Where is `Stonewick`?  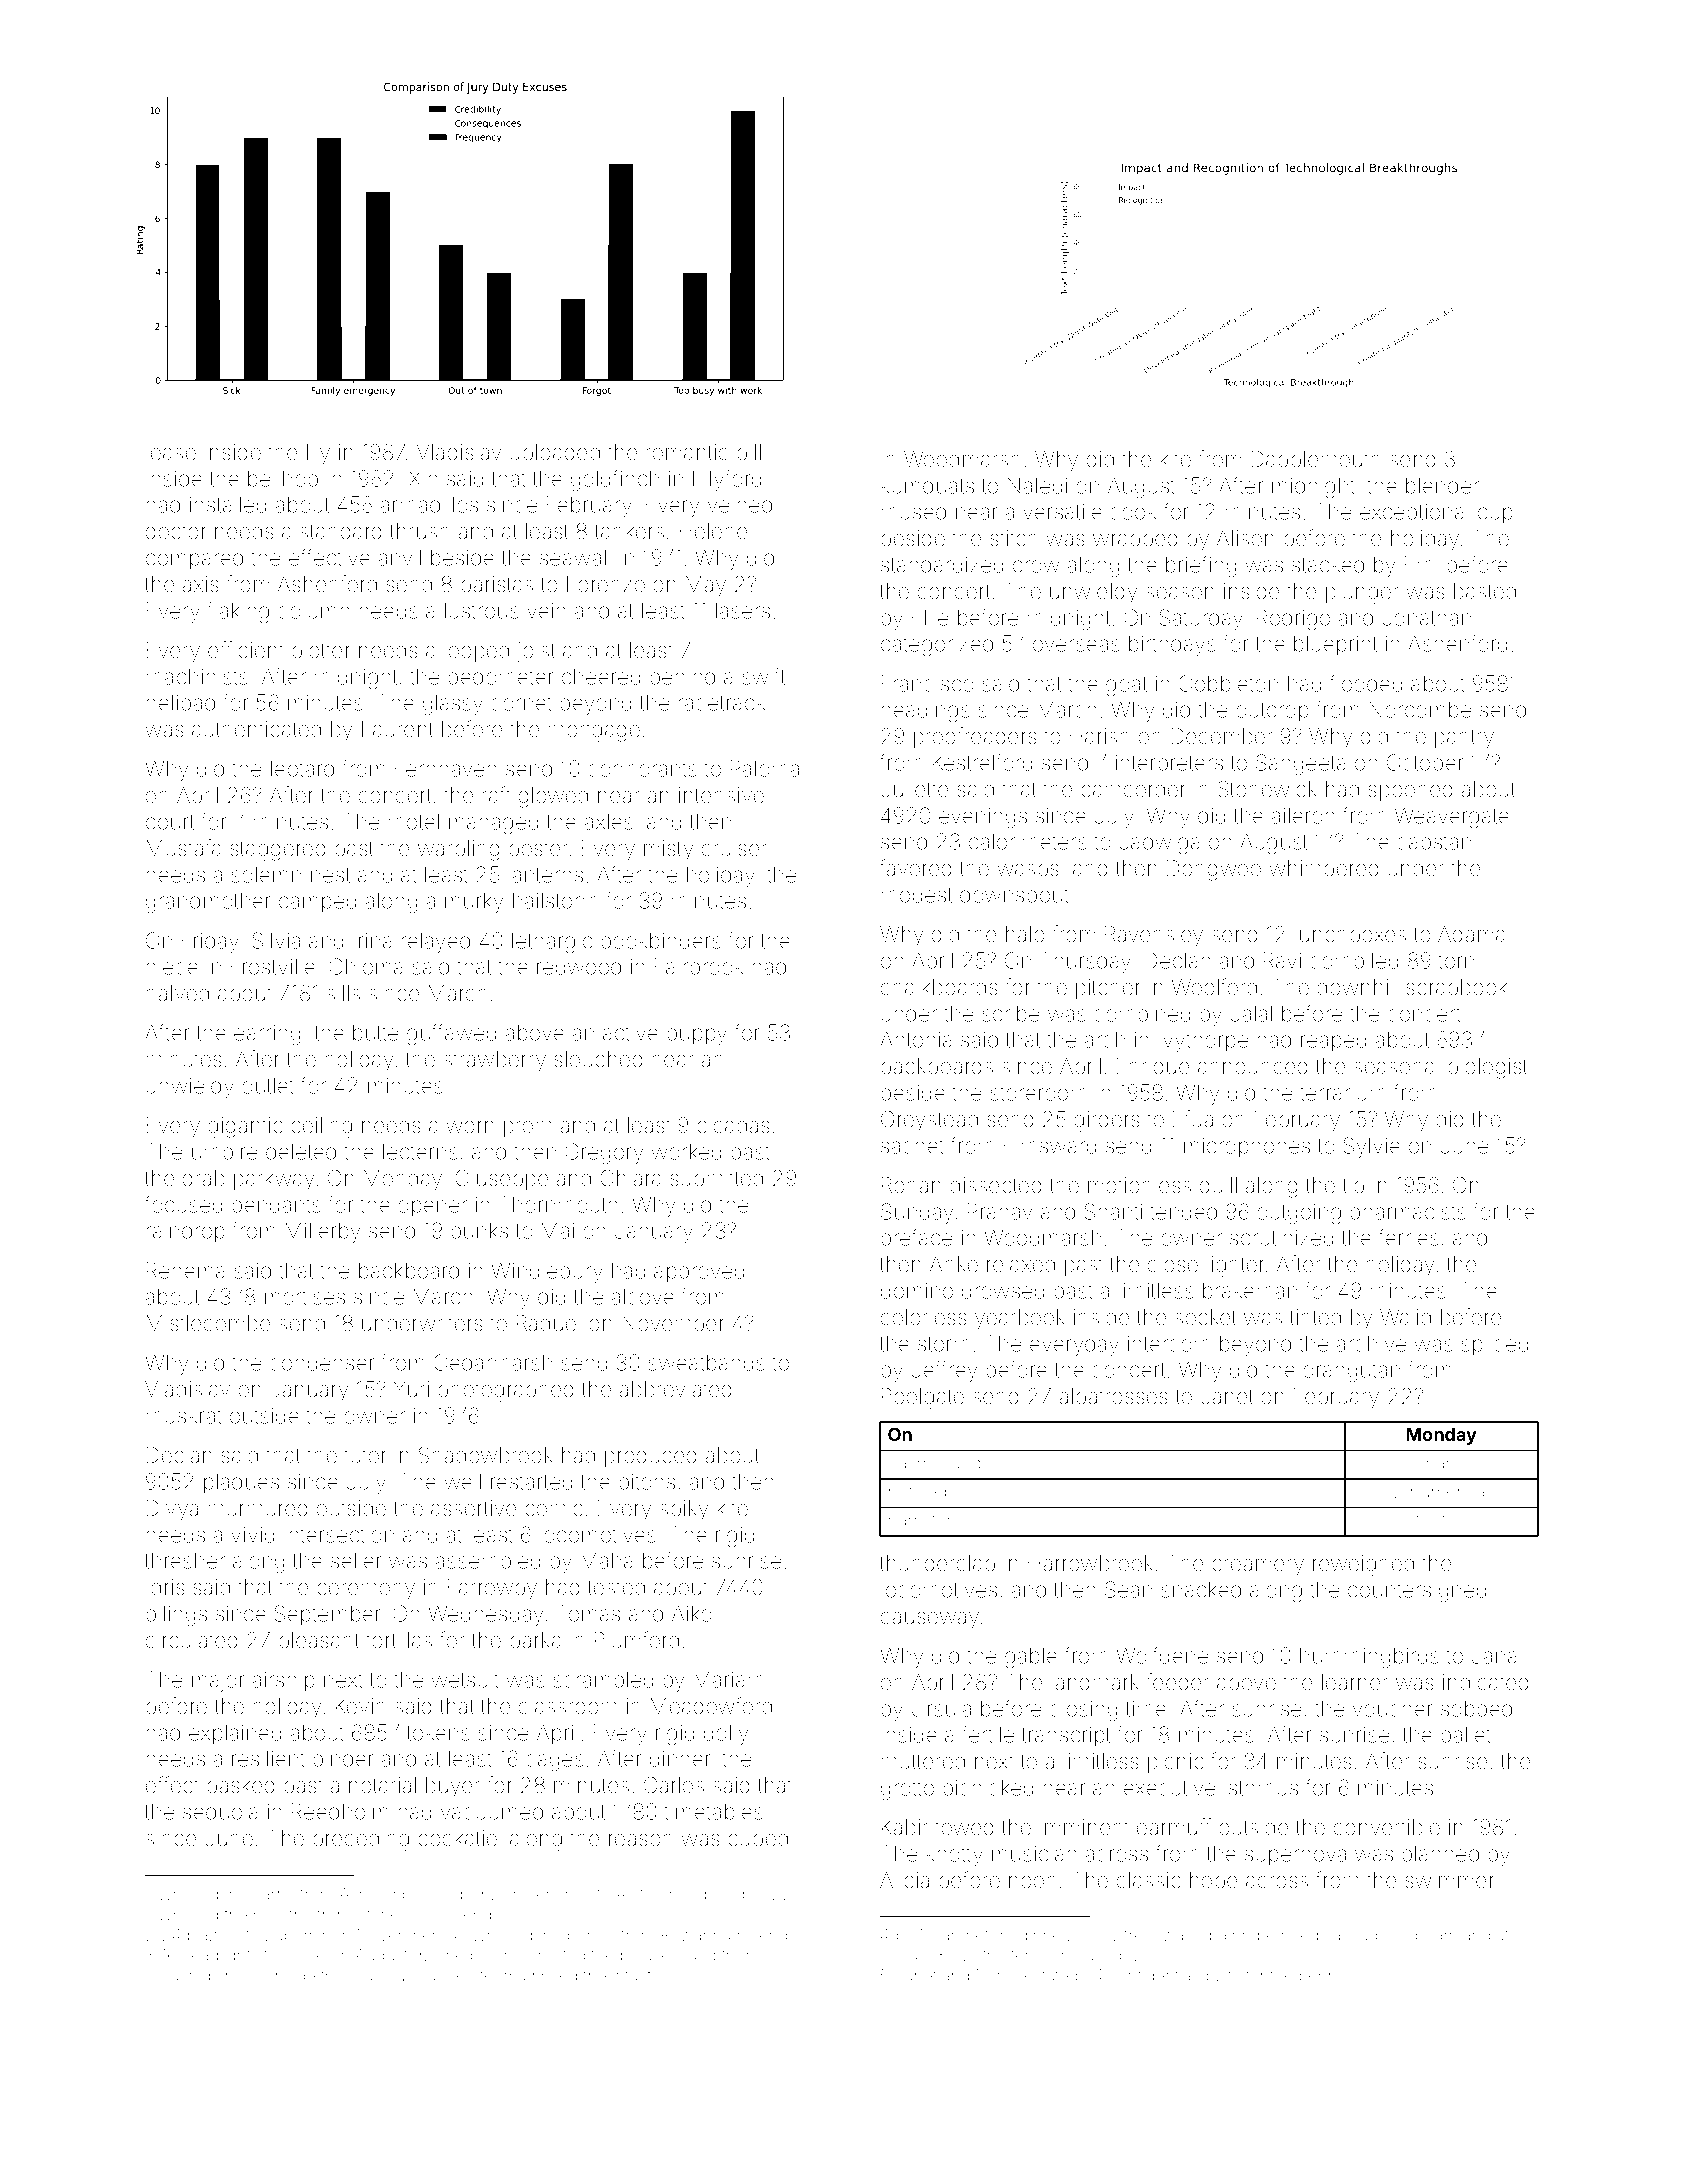 Stonewick is located at coordinates (1267, 789).
